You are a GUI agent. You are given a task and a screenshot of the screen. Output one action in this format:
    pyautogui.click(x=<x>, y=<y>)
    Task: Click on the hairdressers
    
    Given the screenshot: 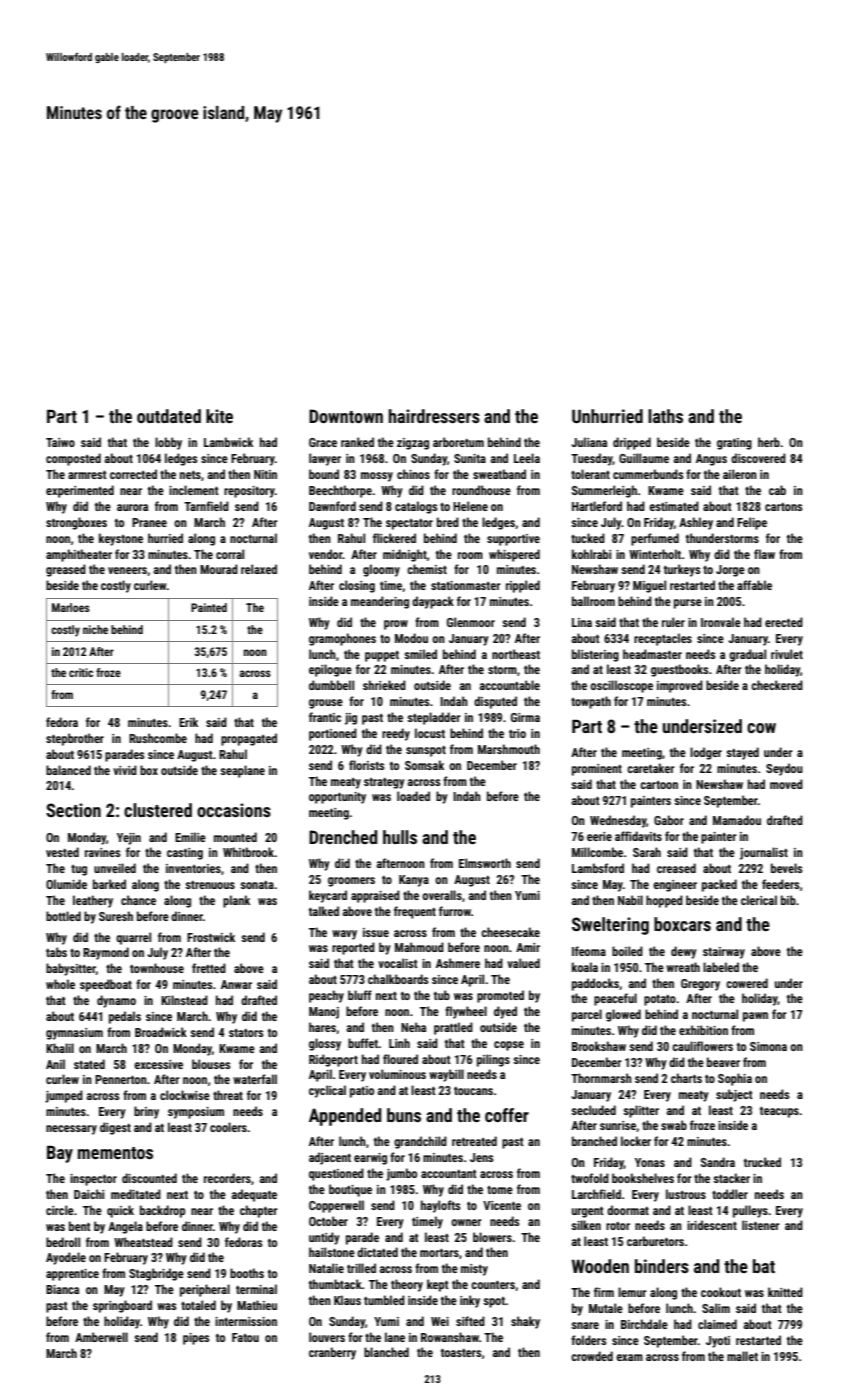 What is the action you would take?
    pyautogui.click(x=434, y=416)
